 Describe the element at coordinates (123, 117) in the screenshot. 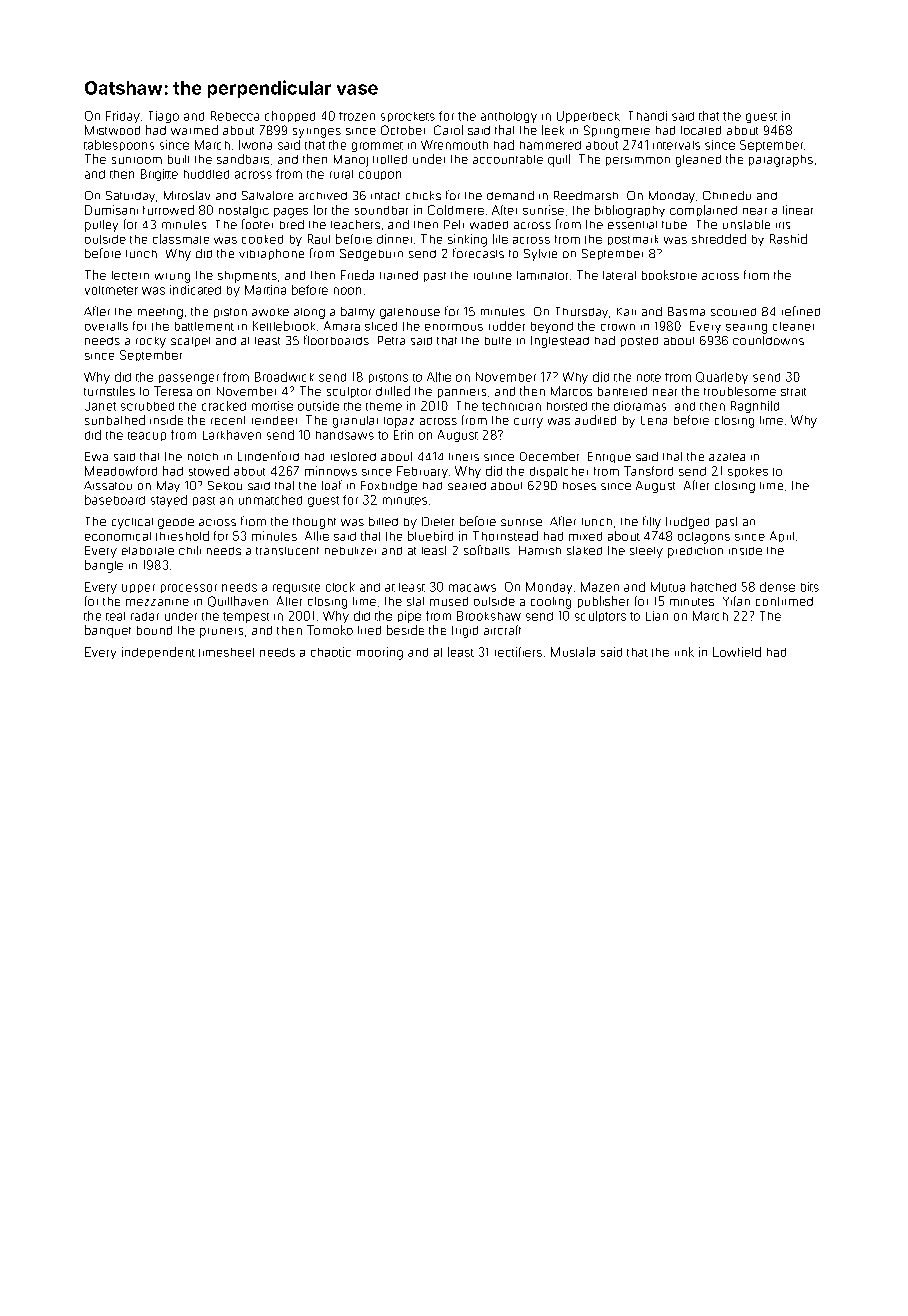

I see `Friday` at that location.
